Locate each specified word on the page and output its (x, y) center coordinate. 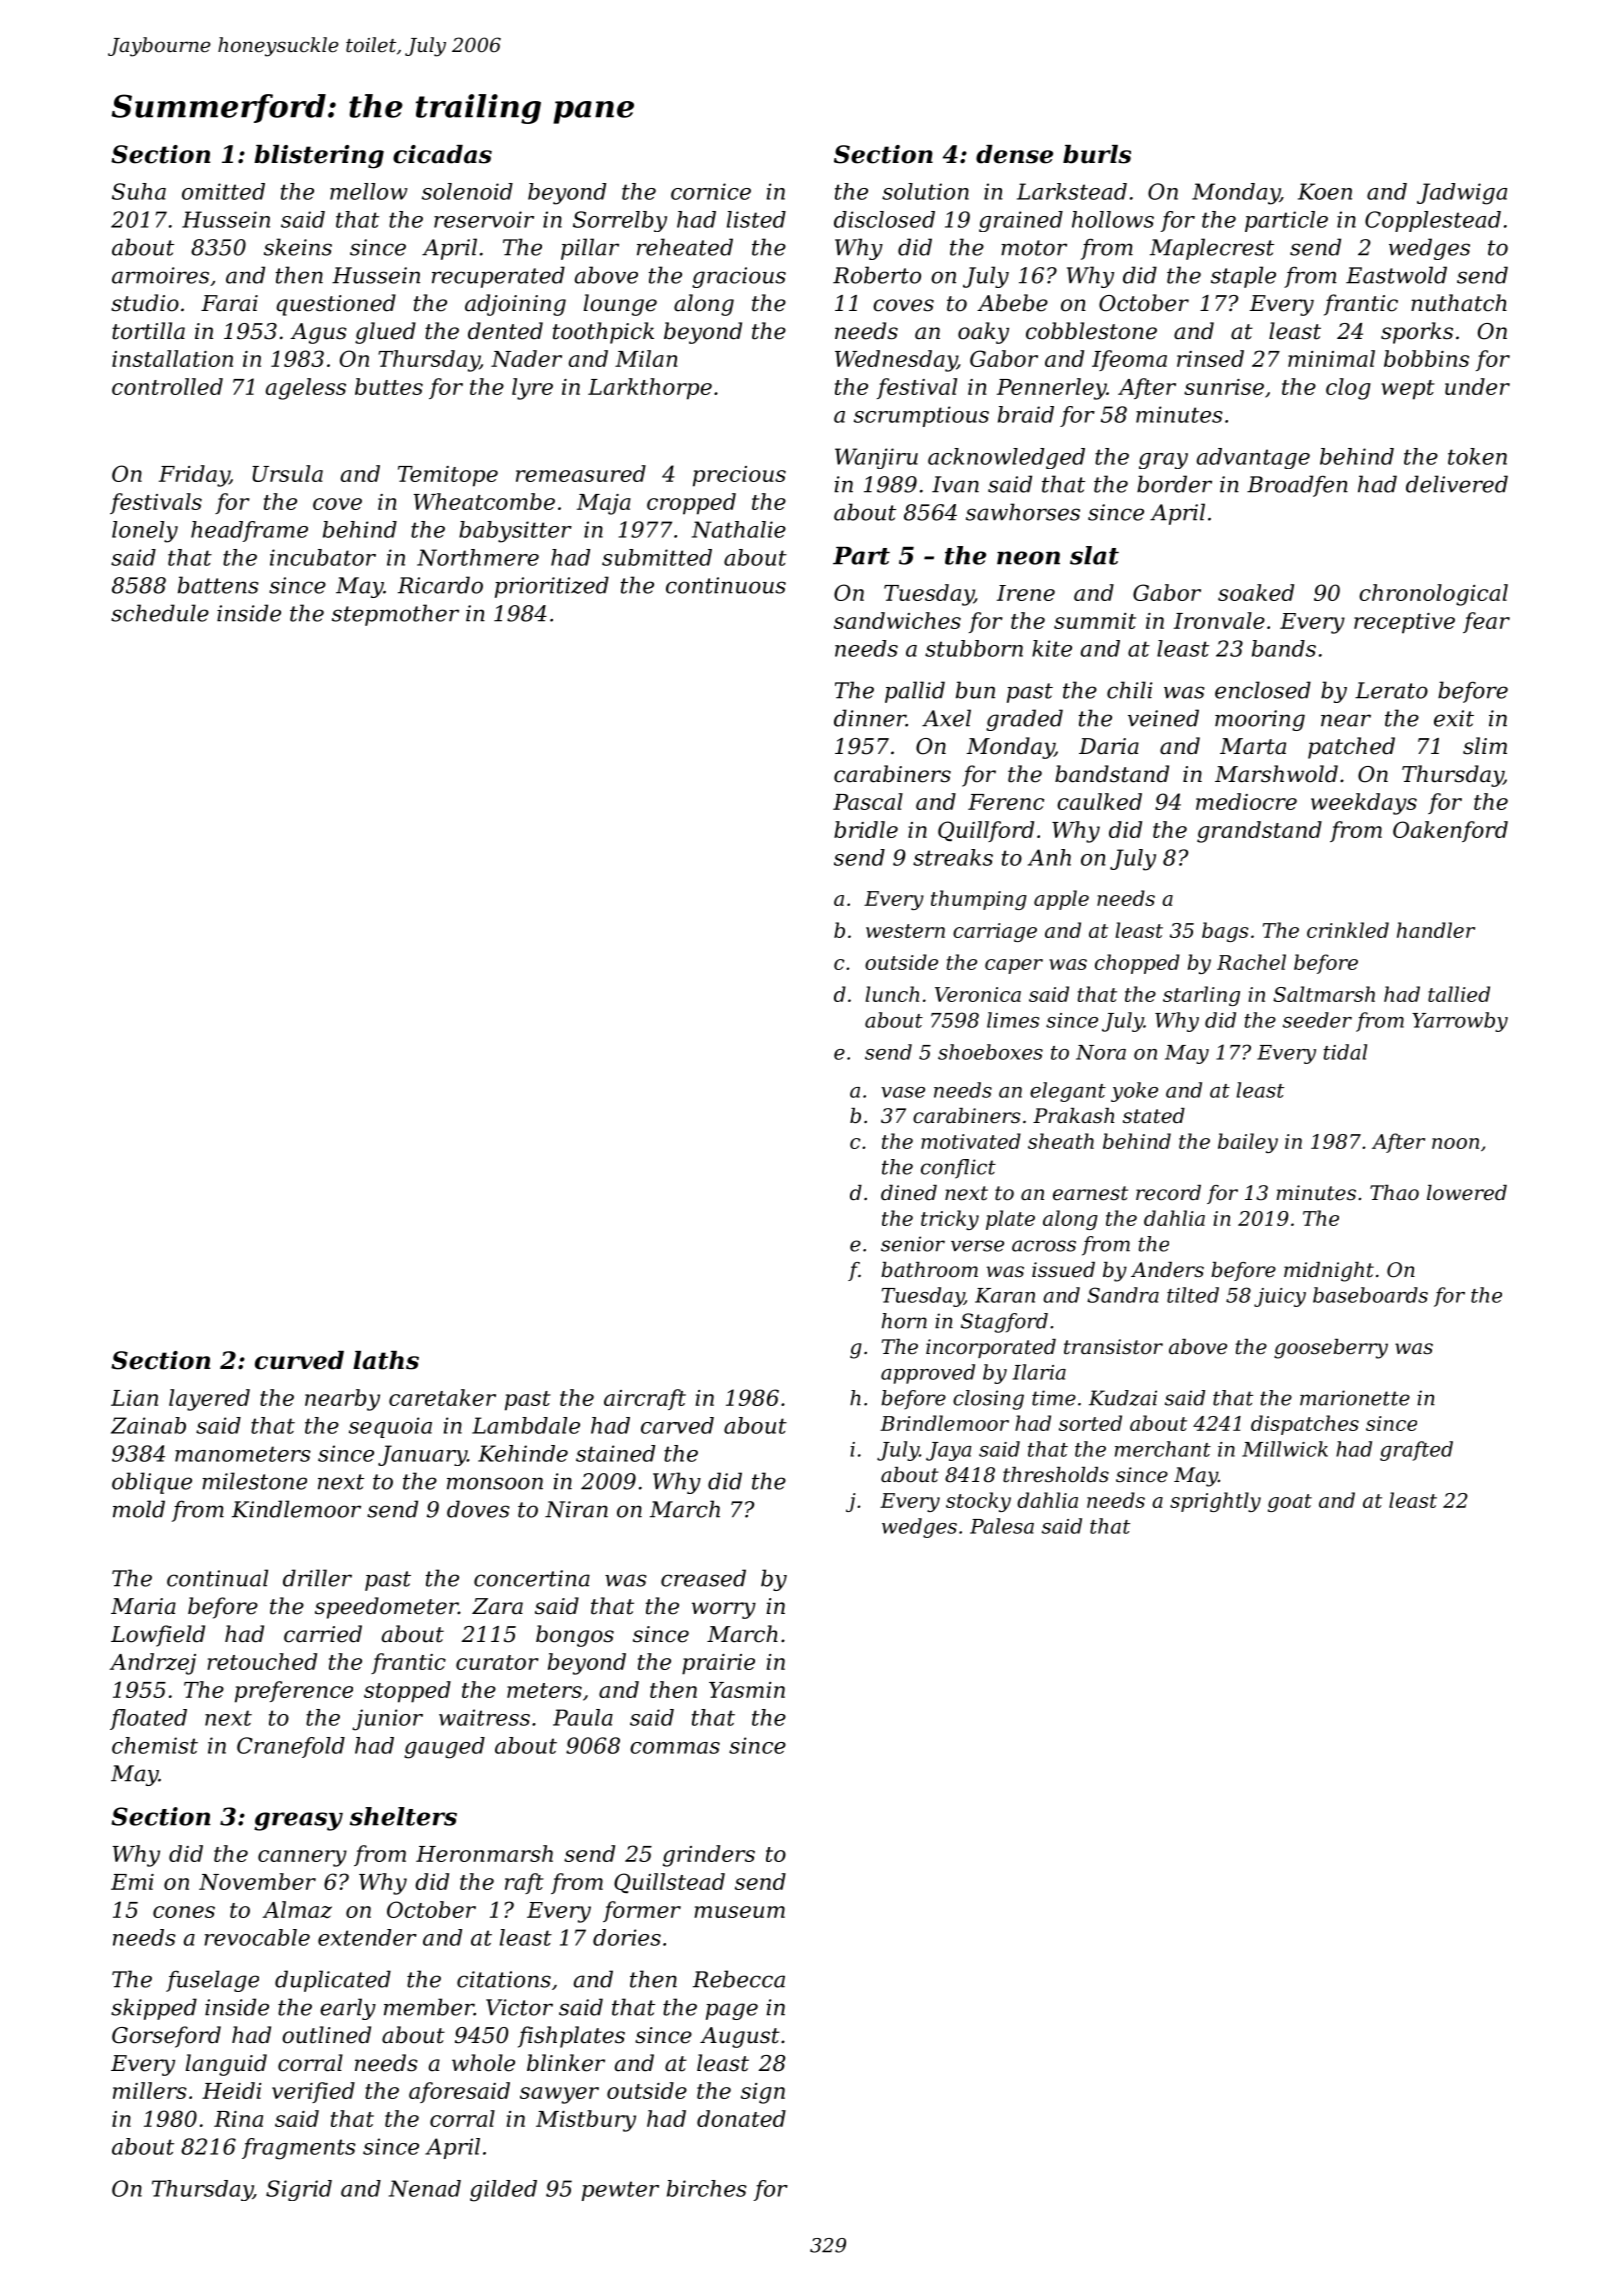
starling (1201, 996)
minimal (1331, 358)
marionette (1355, 1398)
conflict (958, 1169)
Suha (139, 191)
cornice (711, 191)
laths (386, 1360)
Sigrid (299, 2190)
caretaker (442, 1397)
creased (703, 1578)
